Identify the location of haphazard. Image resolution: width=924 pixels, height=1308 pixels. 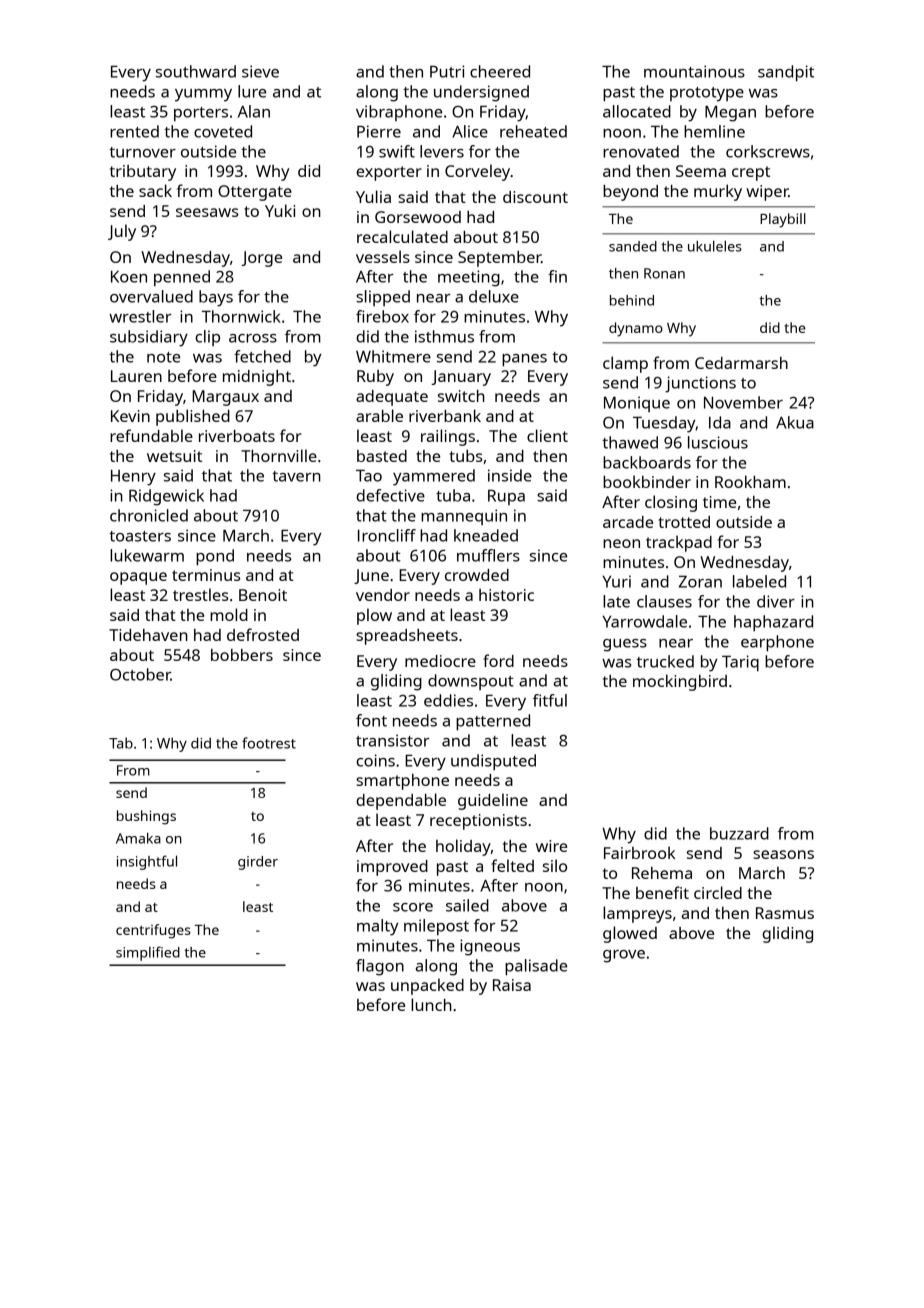
(773, 623).
